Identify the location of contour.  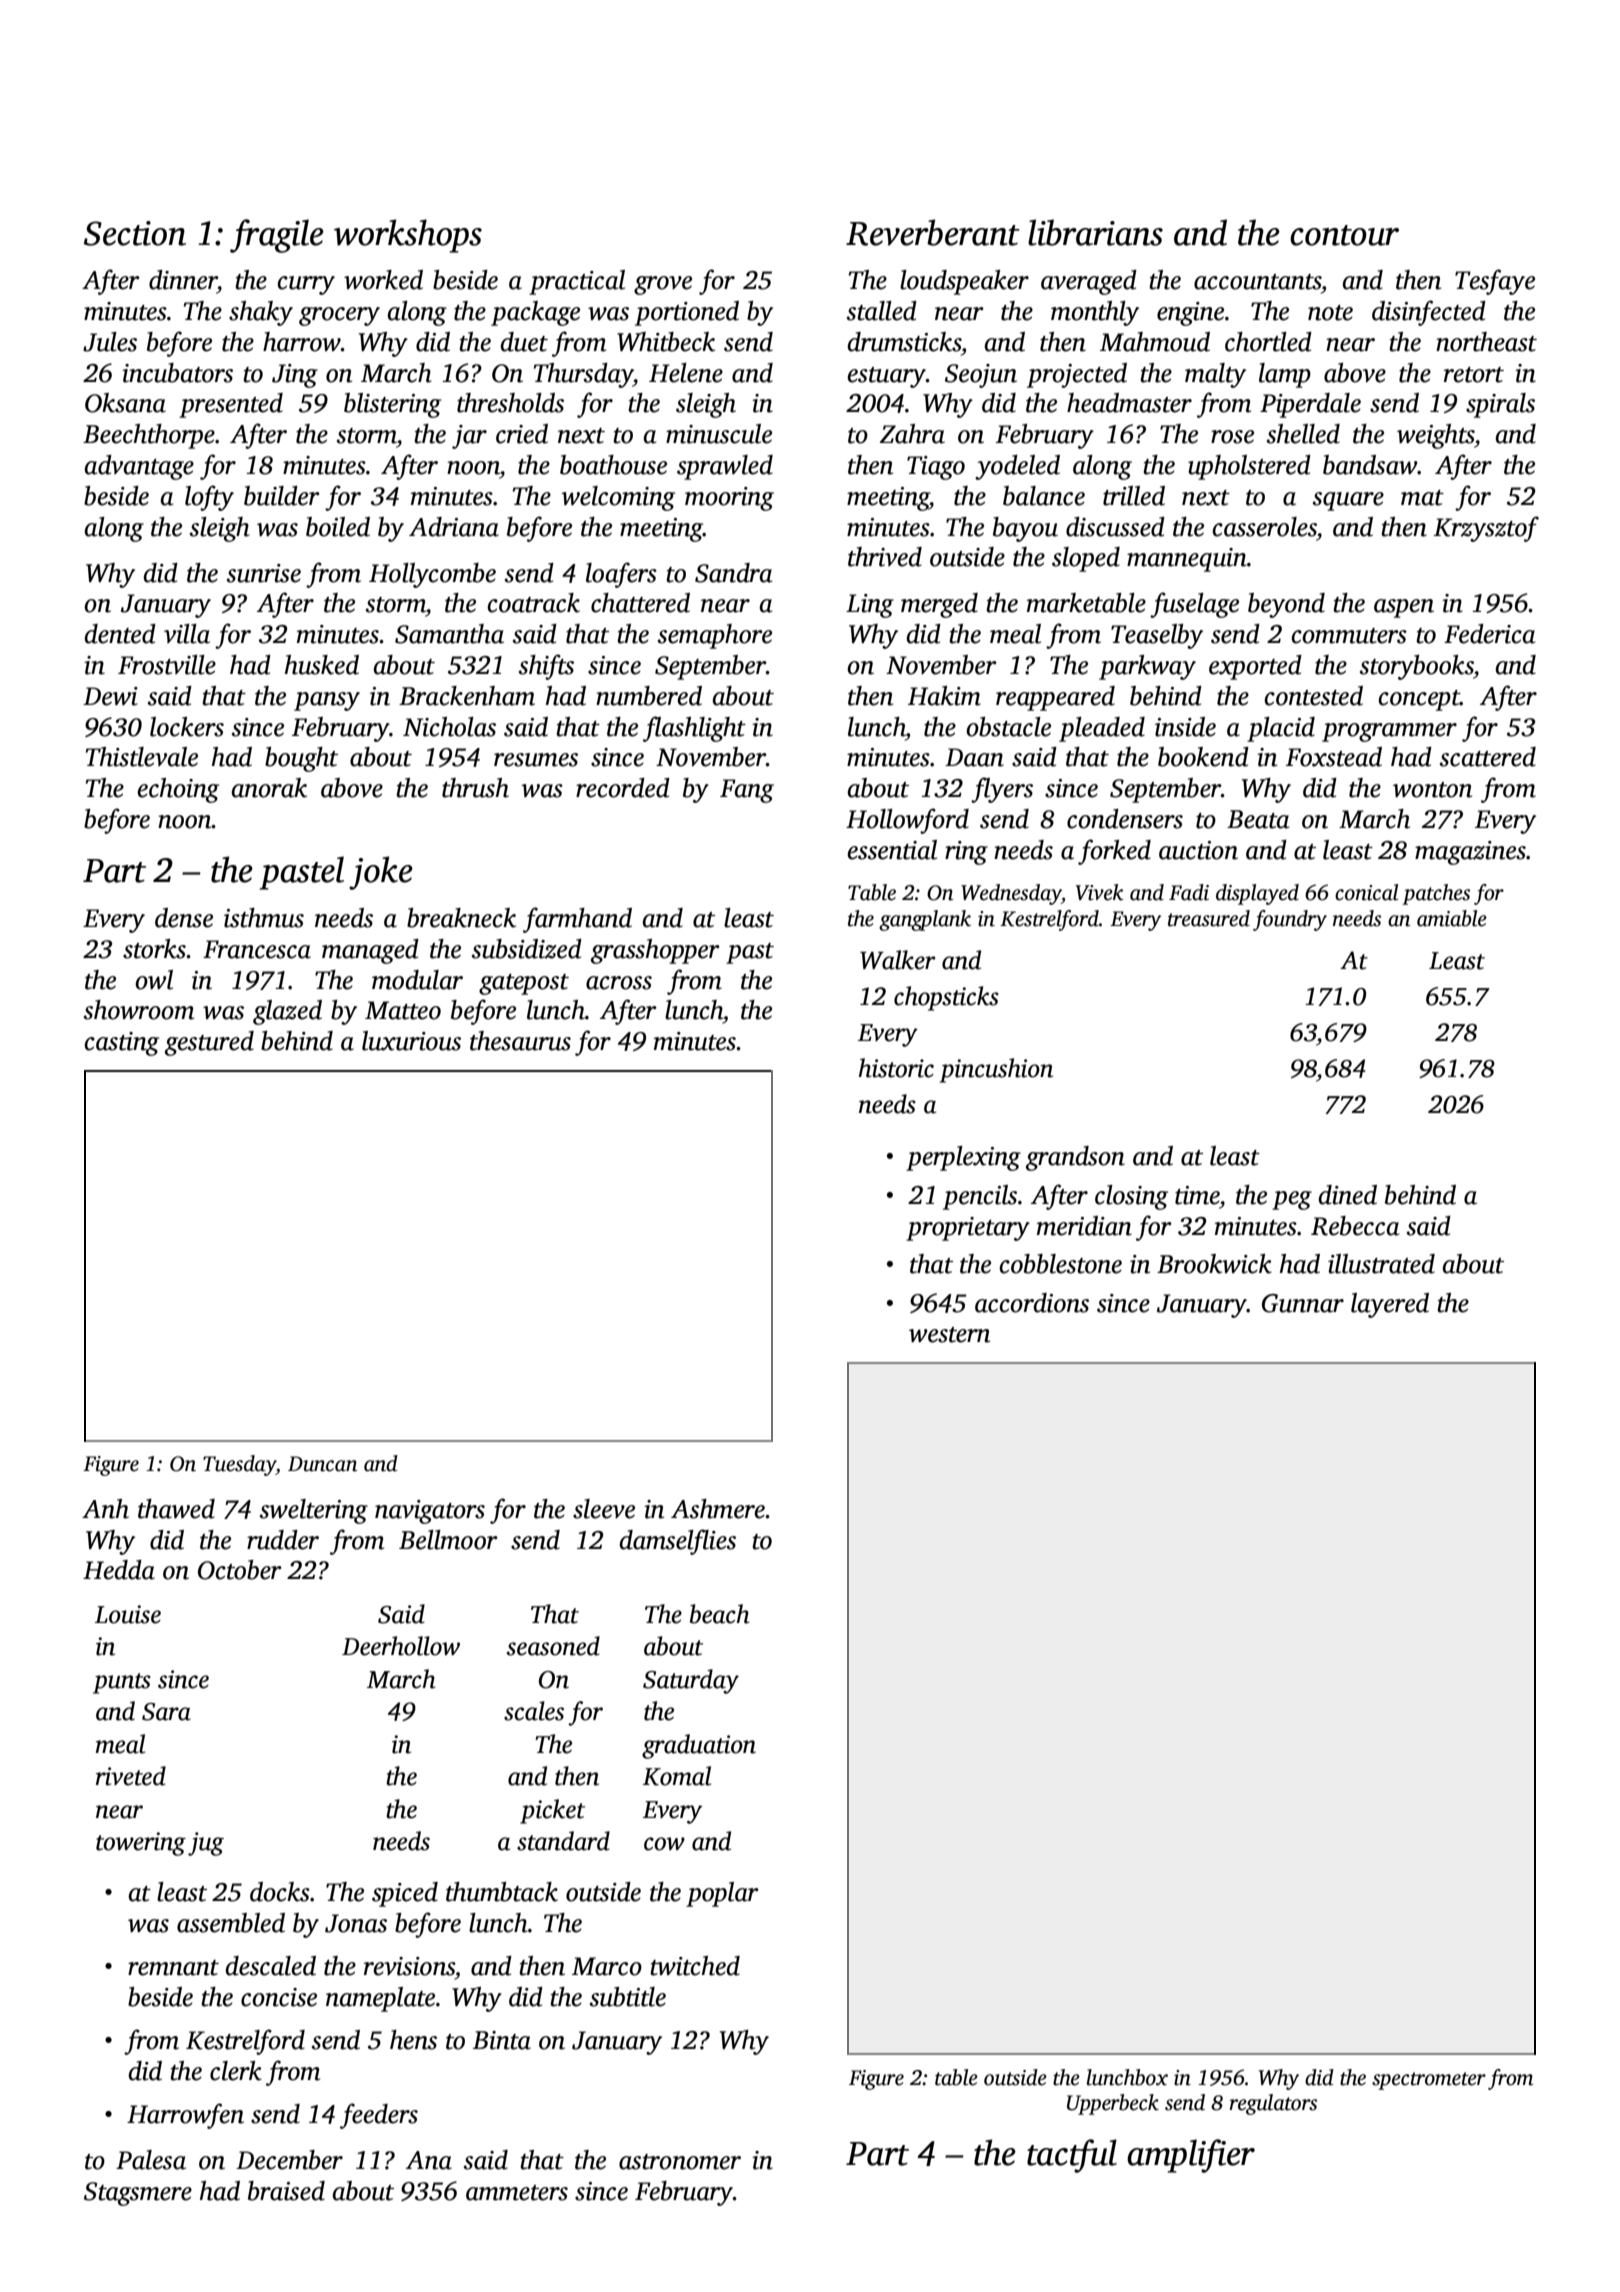
(1344, 235).
